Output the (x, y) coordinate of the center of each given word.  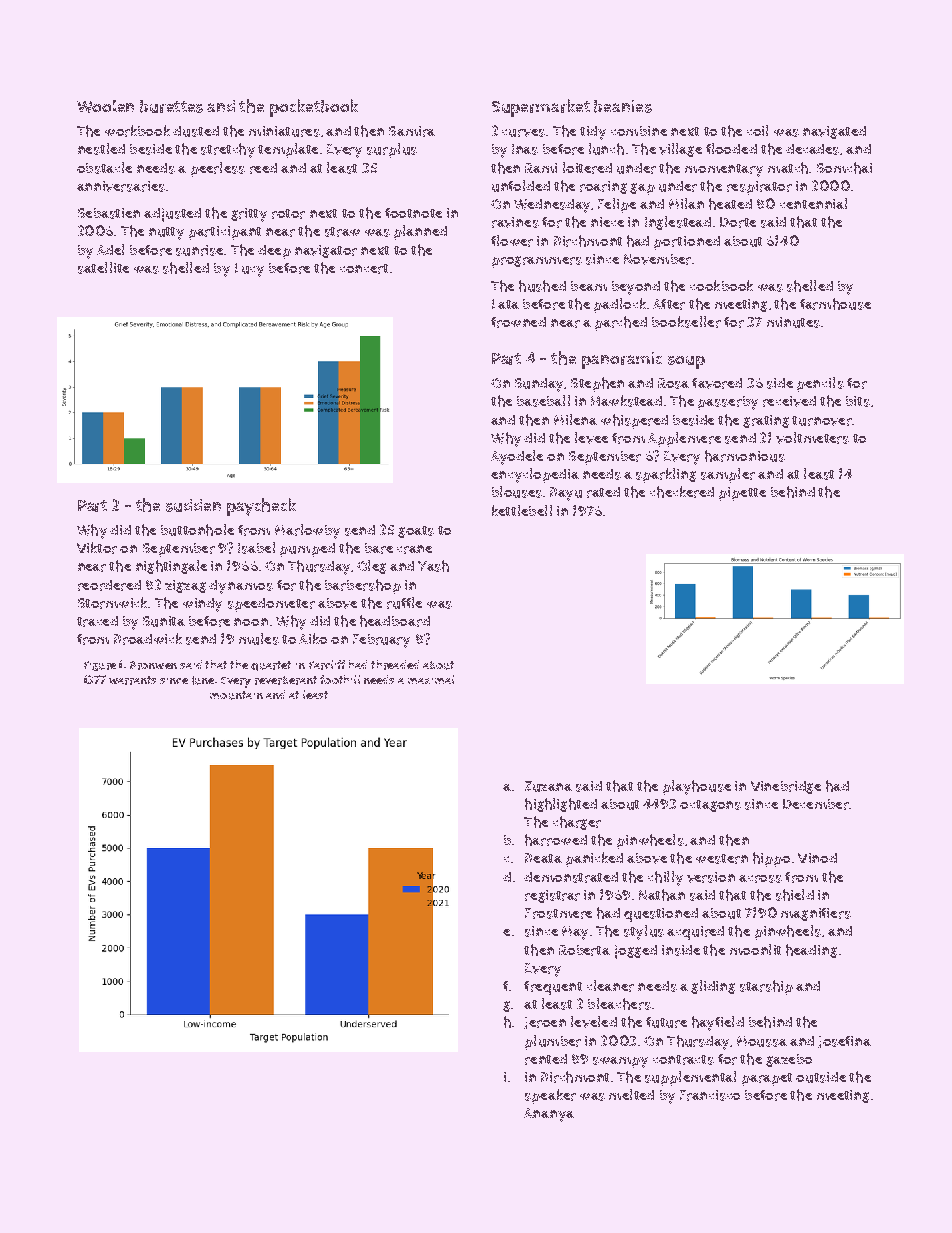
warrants (132, 680)
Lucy (249, 270)
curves (523, 133)
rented (546, 1059)
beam (589, 286)
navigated (834, 132)
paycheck (261, 507)
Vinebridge (786, 787)
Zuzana (548, 786)
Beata (543, 858)
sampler (728, 475)
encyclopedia (535, 475)
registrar (552, 896)
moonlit (755, 949)
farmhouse (835, 304)
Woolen (105, 106)
